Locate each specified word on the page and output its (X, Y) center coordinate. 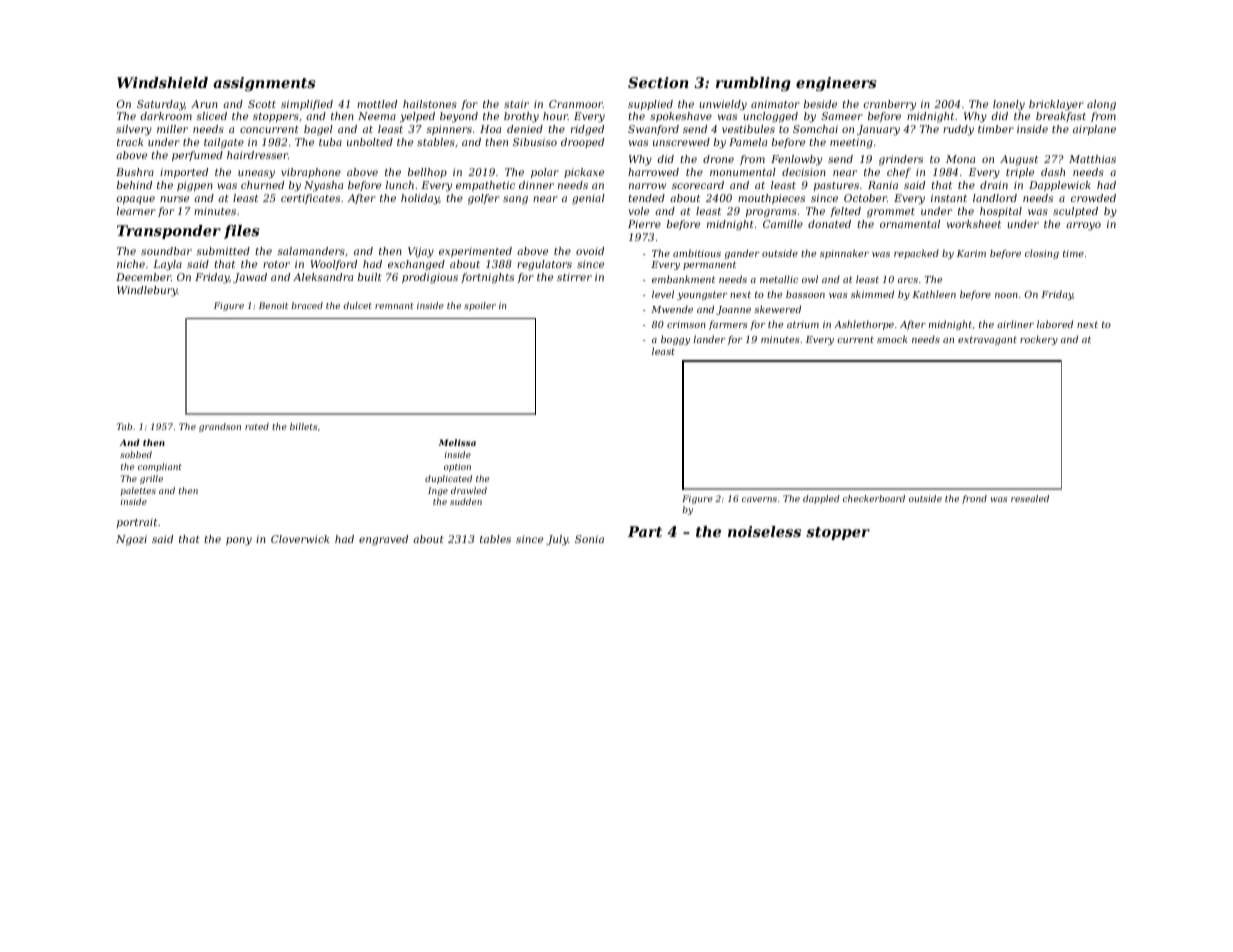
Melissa (457, 442)
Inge (438, 491)
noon (1006, 295)
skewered (777, 309)
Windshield (162, 82)
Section (658, 82)
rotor (276, 264)
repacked (916, 254)
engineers (836, 84)
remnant (394, 306)
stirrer (574, 277)
